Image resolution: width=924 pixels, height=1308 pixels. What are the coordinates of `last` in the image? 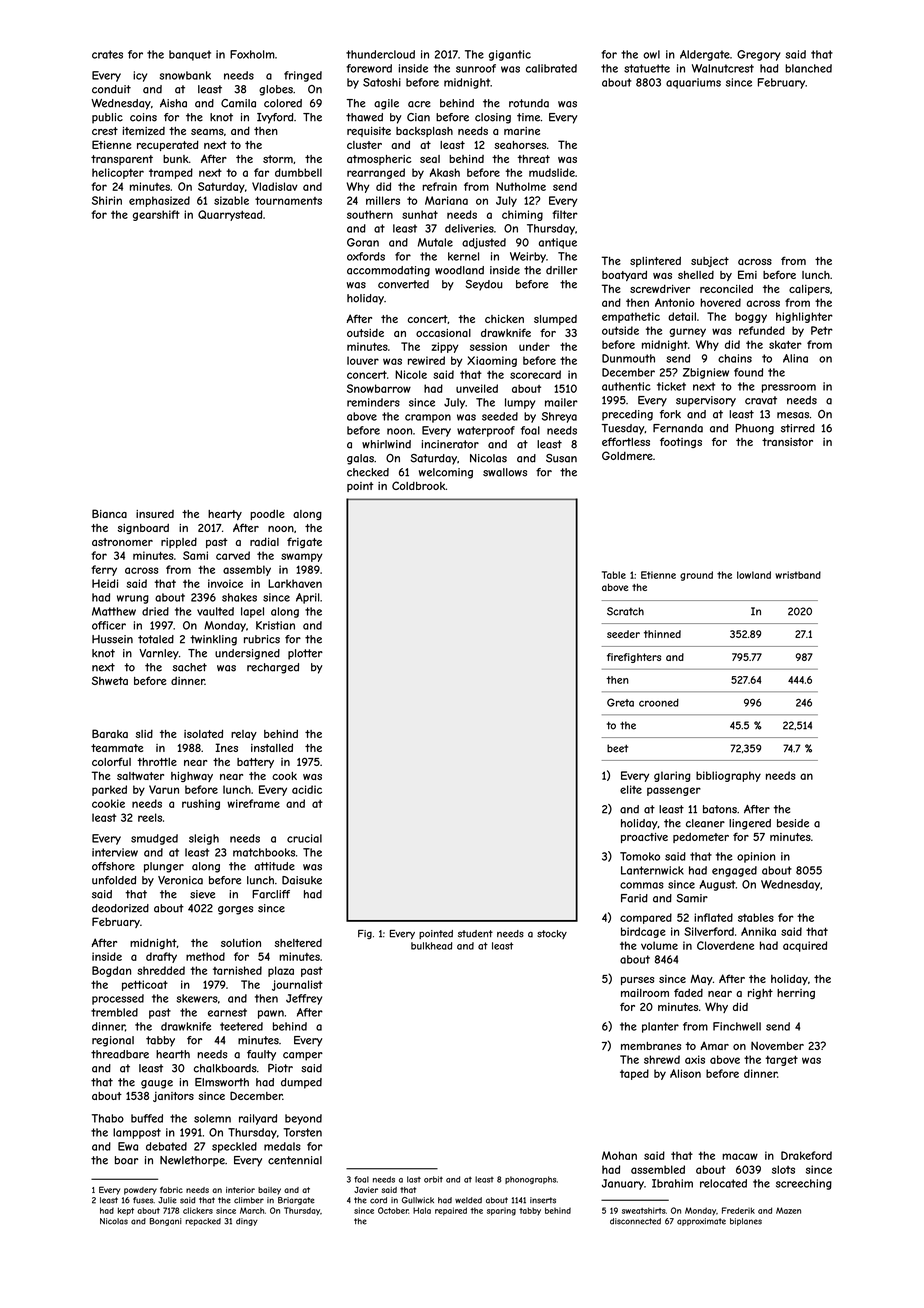 It's located at (414, 1179).
